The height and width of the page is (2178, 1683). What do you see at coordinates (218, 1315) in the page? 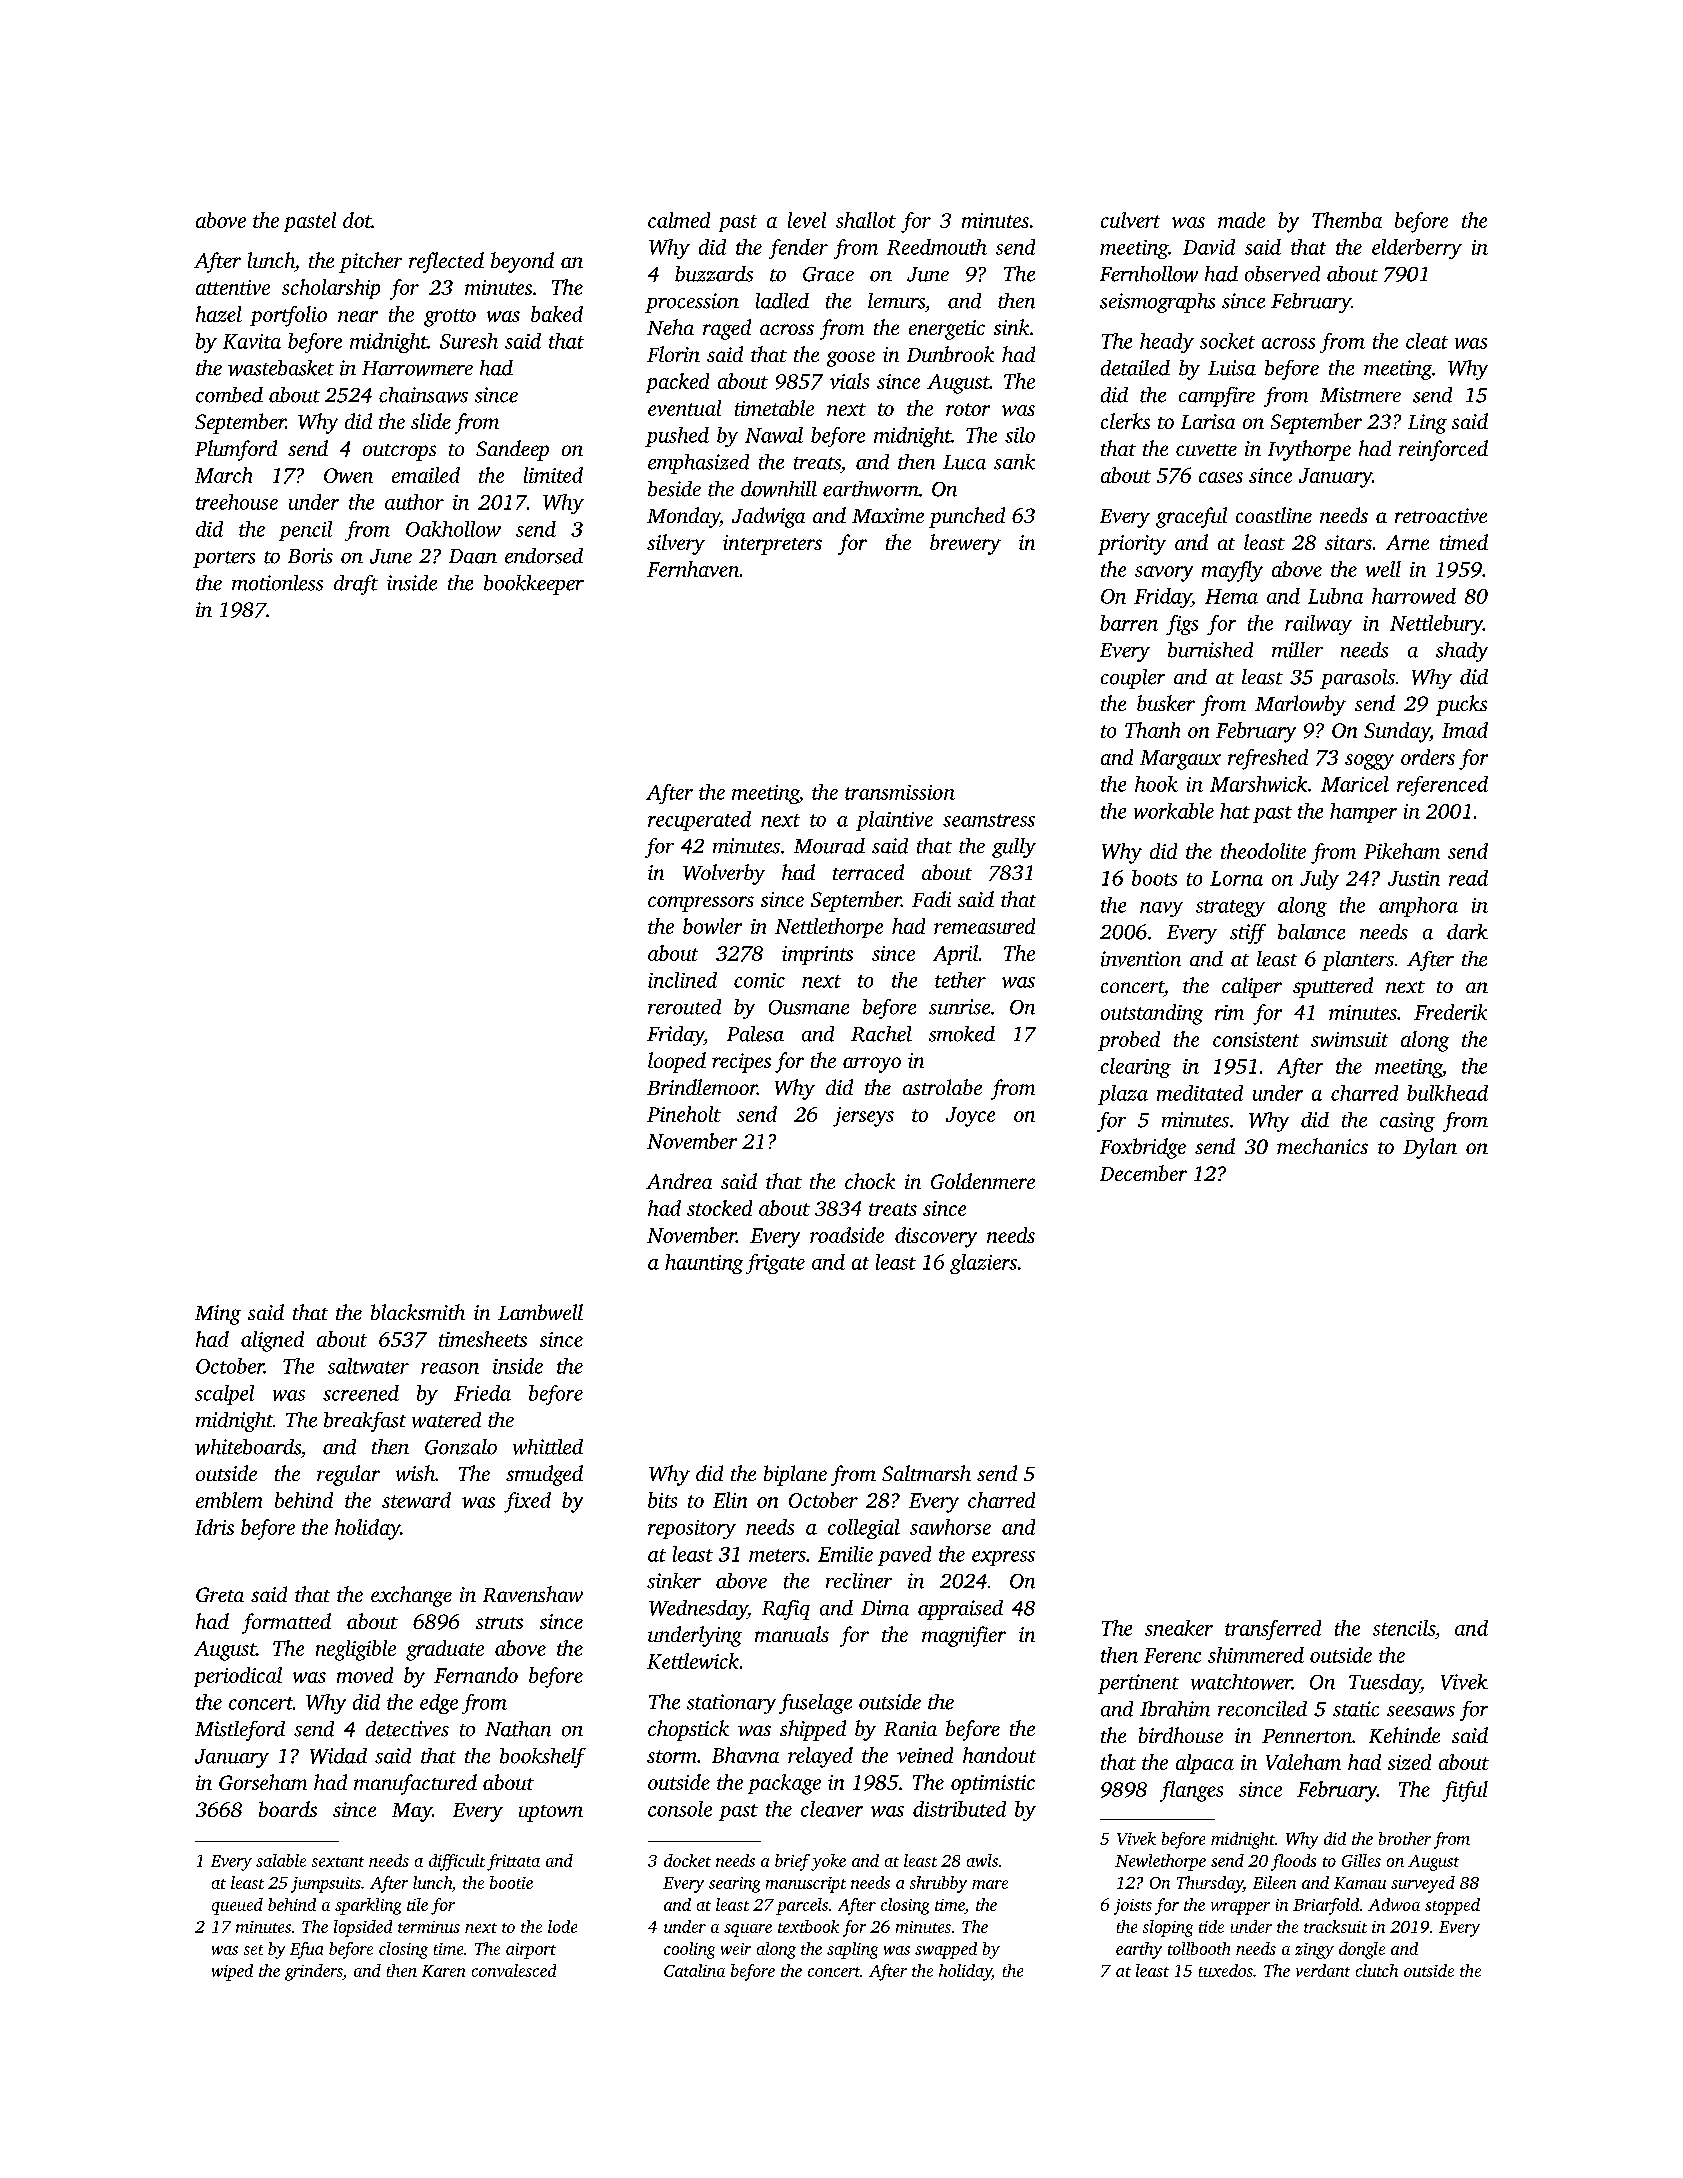
I see `Ming` at bounding box center [218, 1315].
